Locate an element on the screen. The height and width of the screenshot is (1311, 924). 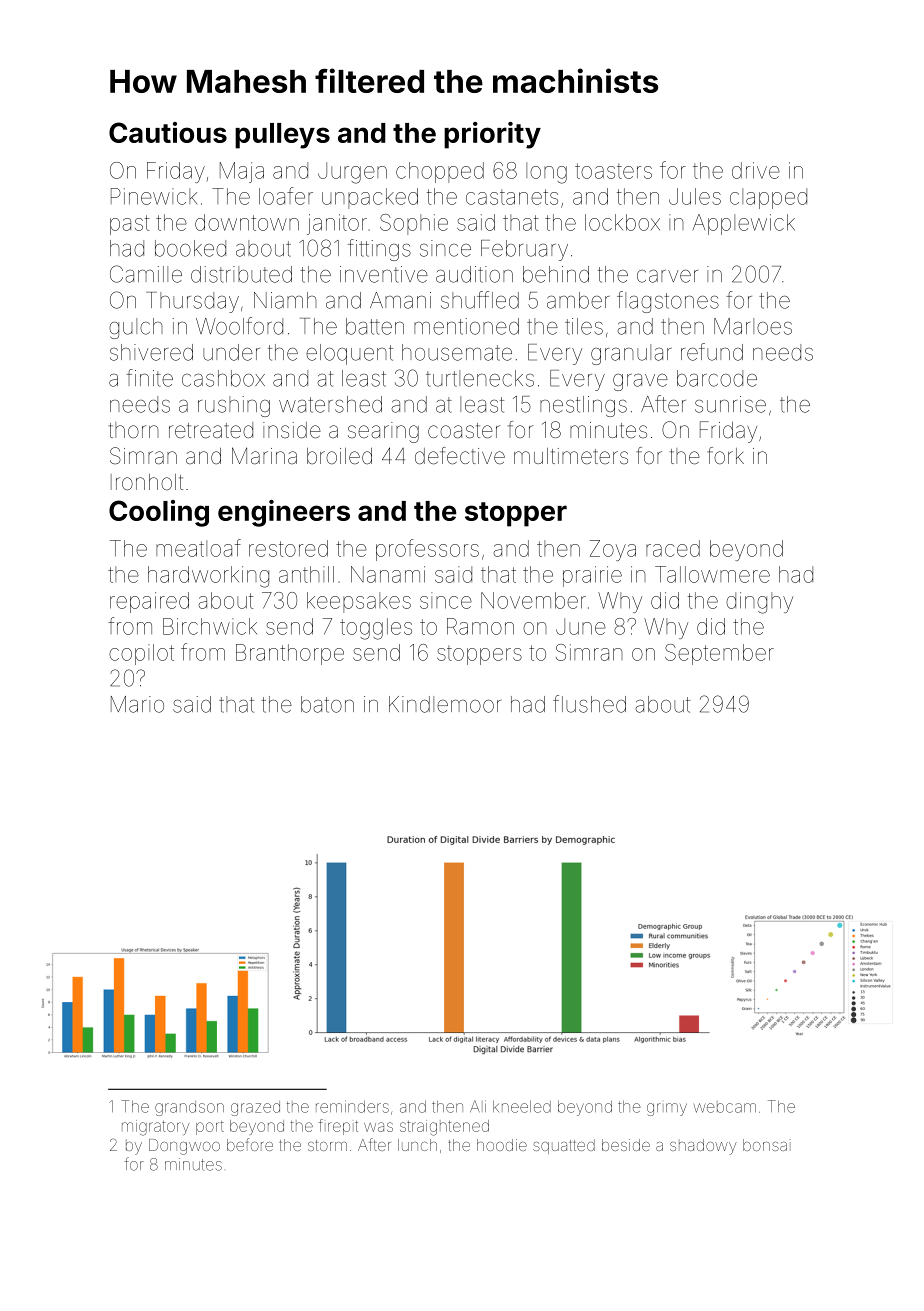
pulleys is located at coordinates (282, 136).
